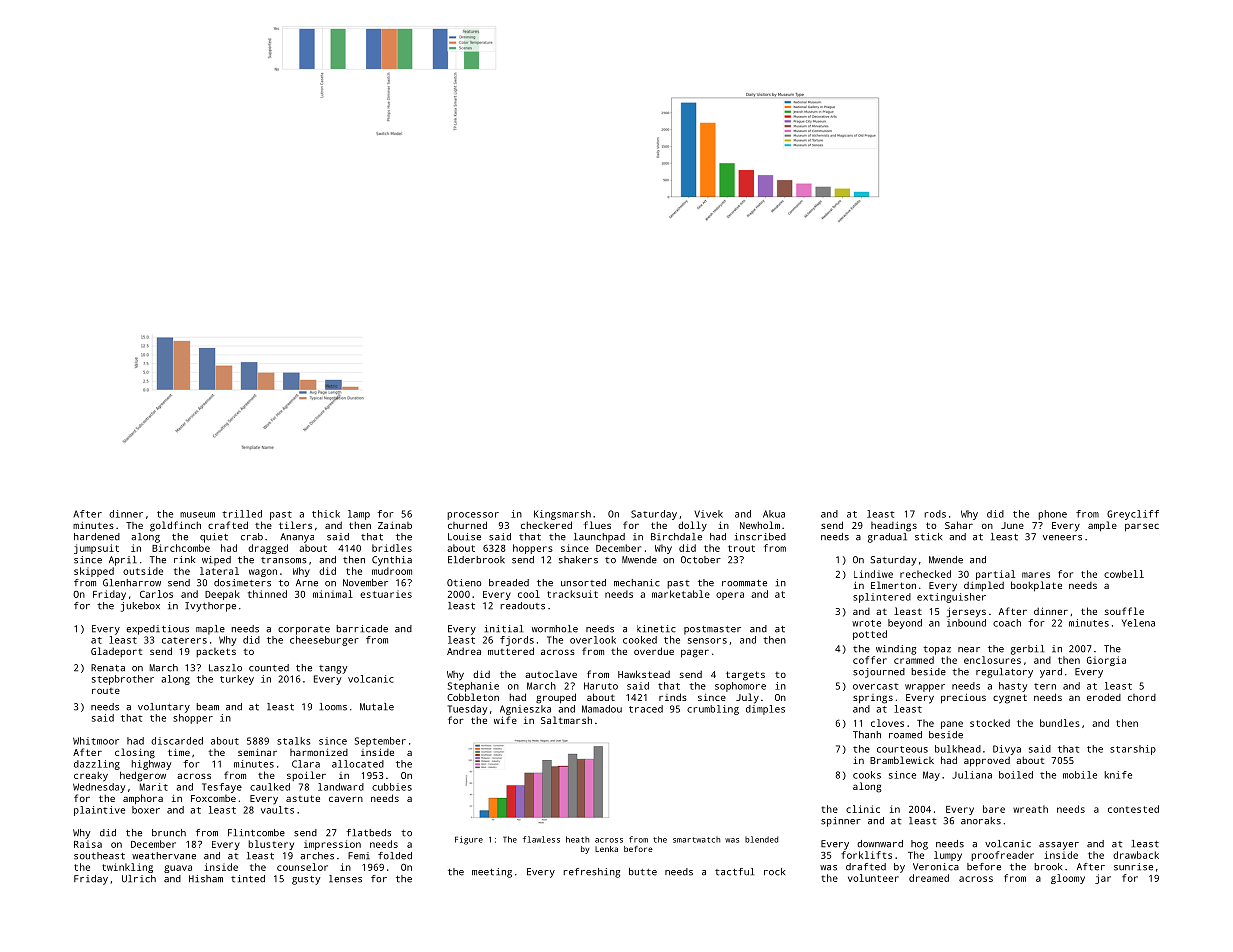 Image resolution: width=1233 pixels, height=952 pixels. I want to click on maple, so click(210, 630).
